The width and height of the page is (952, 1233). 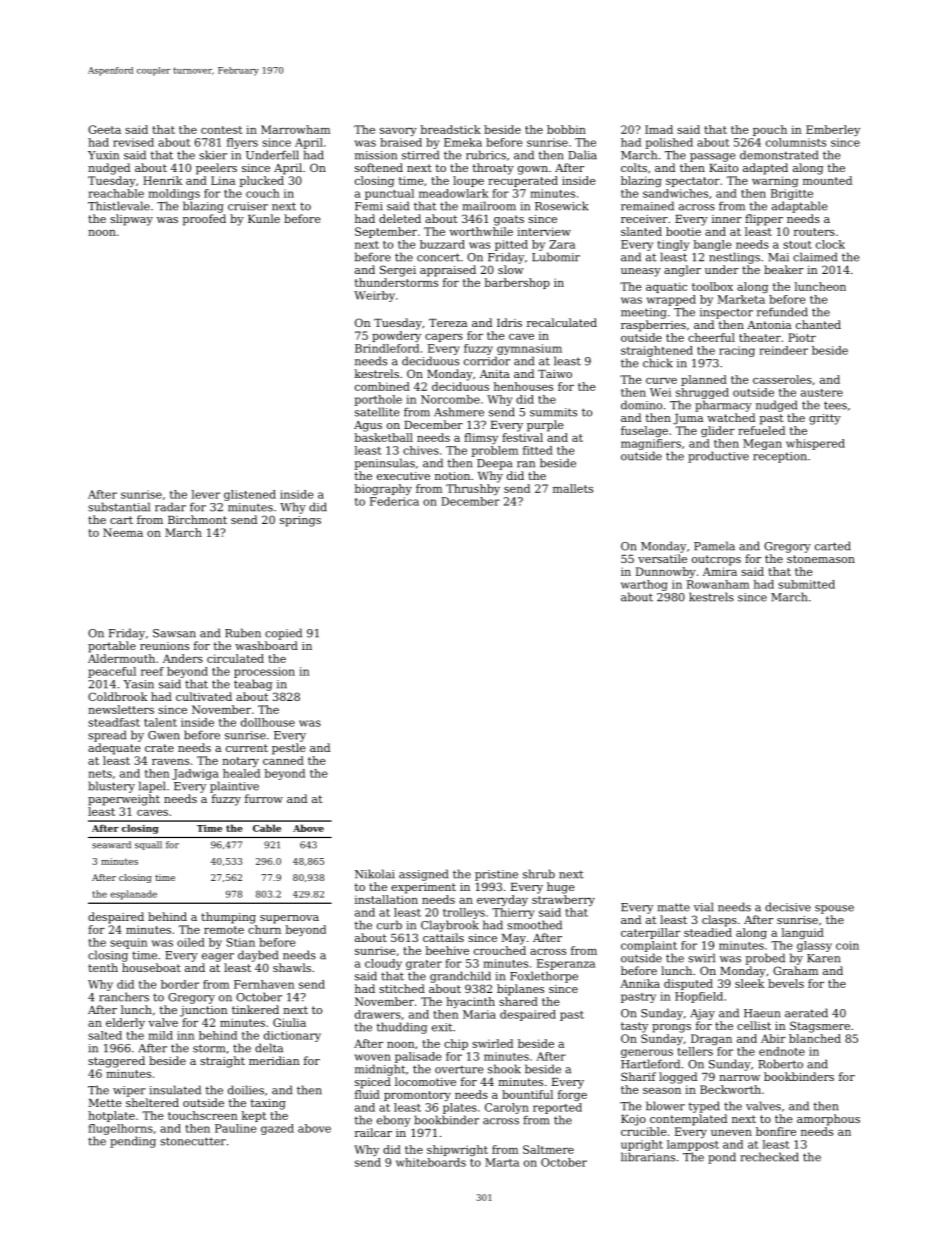 What do you see at coordinates (283, 634) in the page?
I see `copied` at bounding box center [283, 634].
